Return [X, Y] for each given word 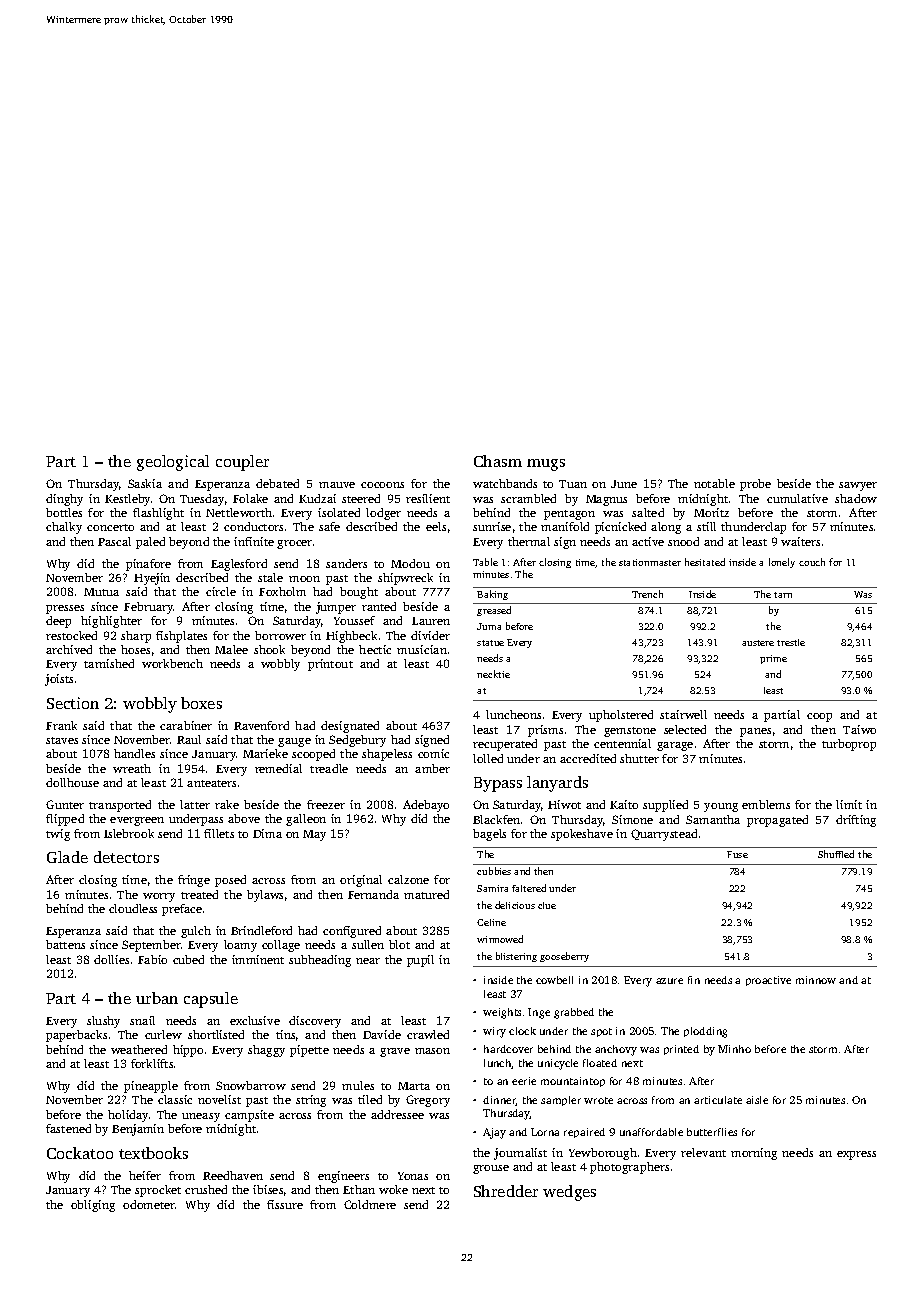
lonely [782, 563]
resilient [428, 498]
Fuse [737, 854]
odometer [149, 1204]
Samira [492, 888]
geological [173, 463]
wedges [569, 1193]
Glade [67, 857]
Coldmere [370, 1204]
